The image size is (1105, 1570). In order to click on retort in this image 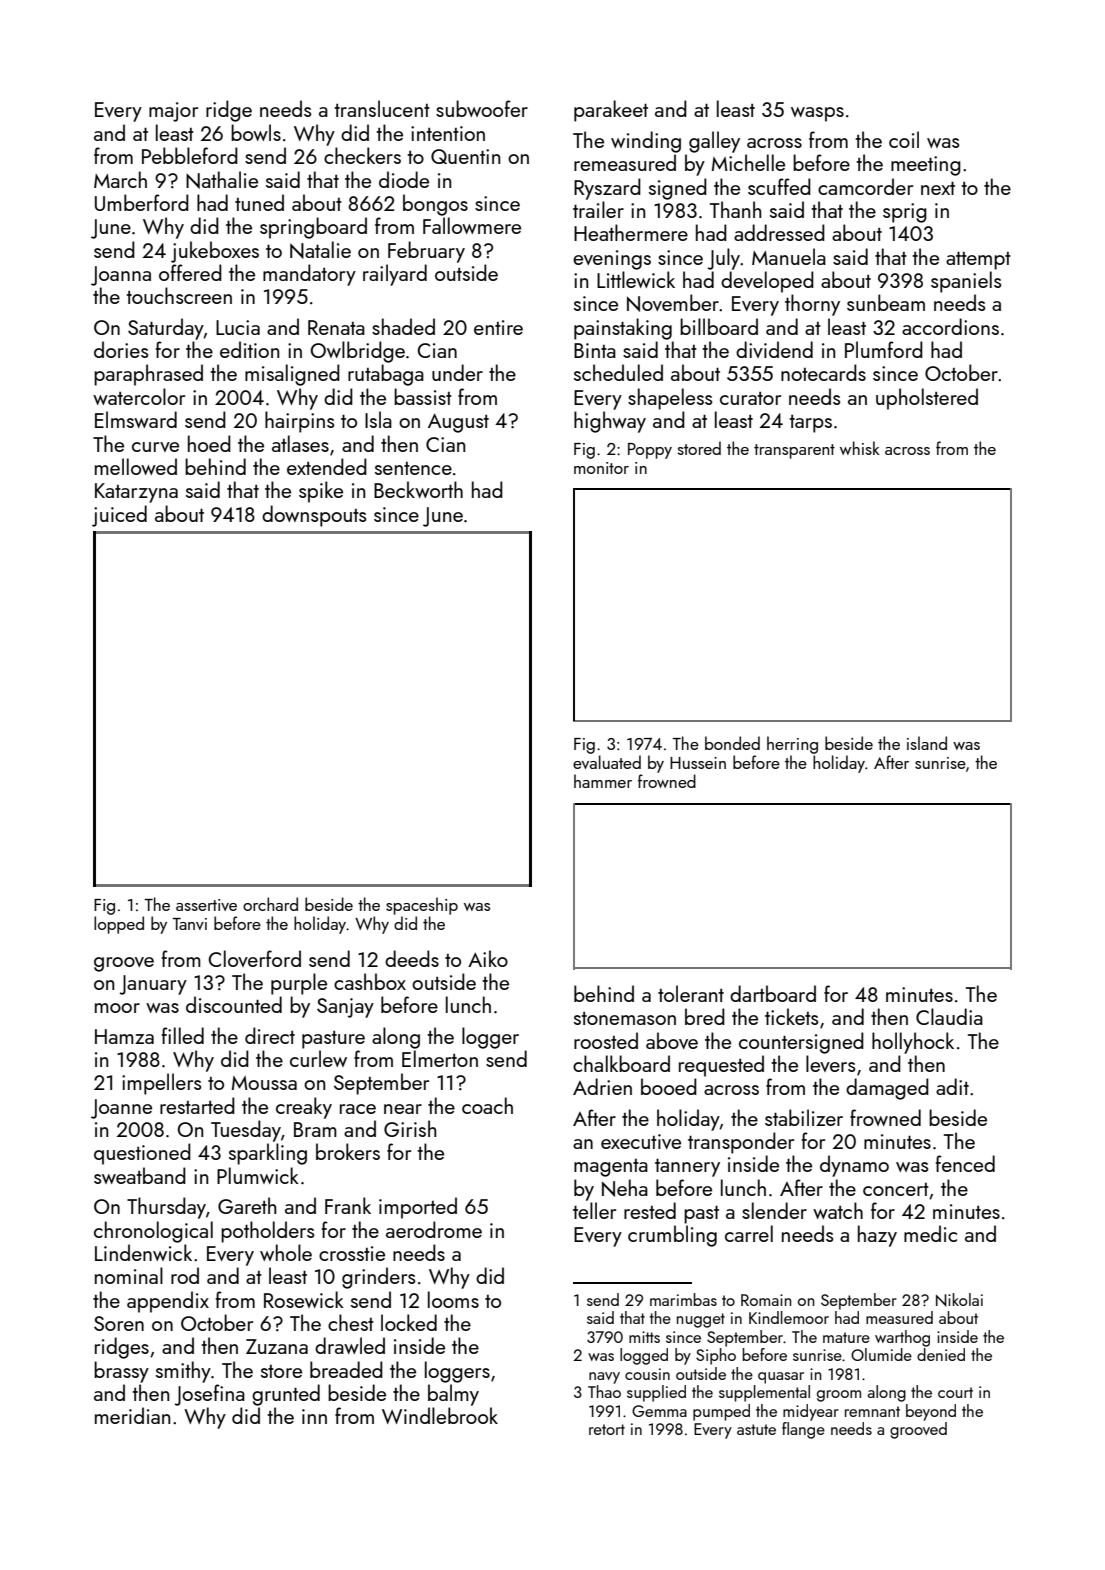, I will do `click(607, 1429)`.
